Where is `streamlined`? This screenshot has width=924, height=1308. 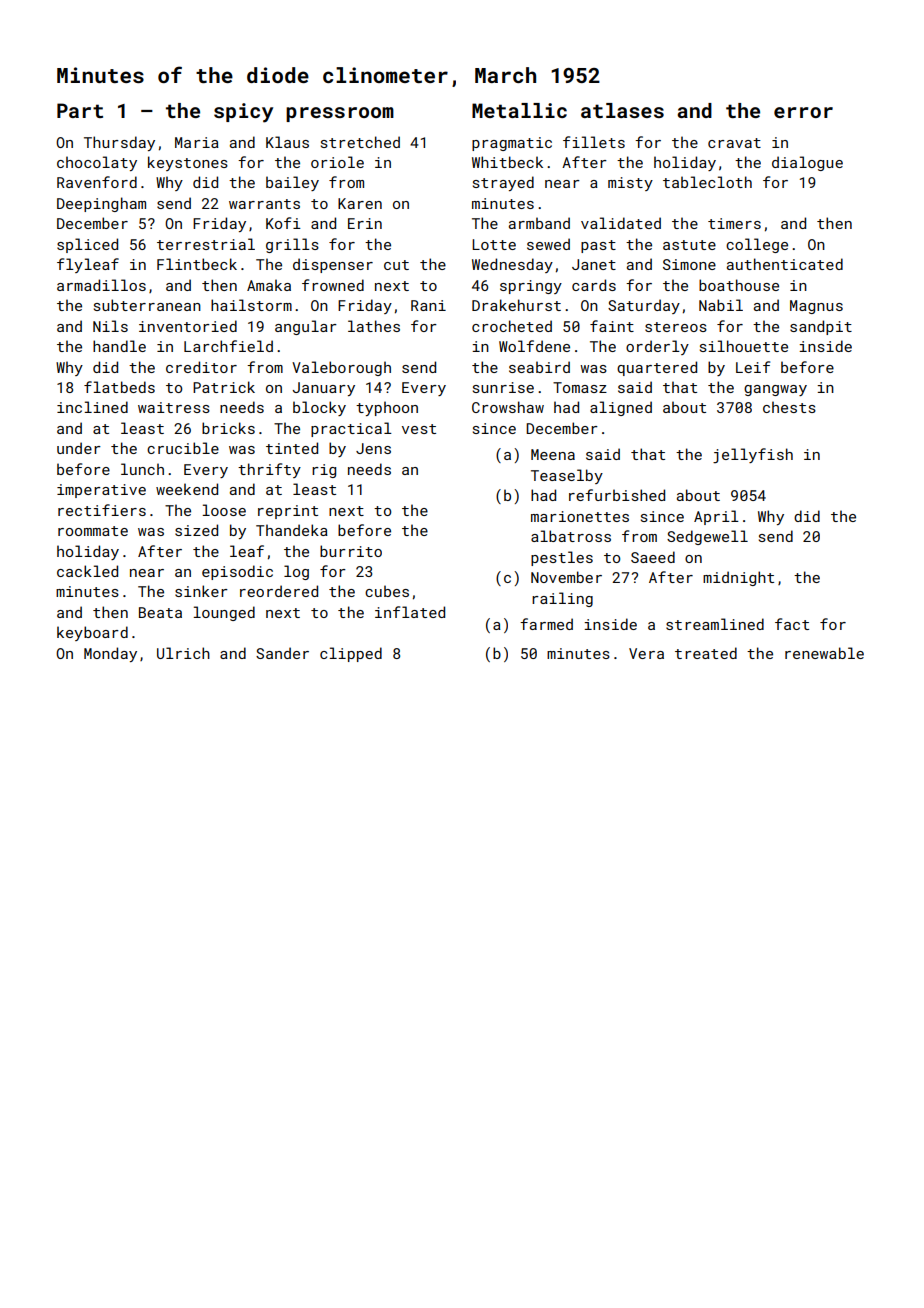 streamlined is located at coordinates (715, 624).
